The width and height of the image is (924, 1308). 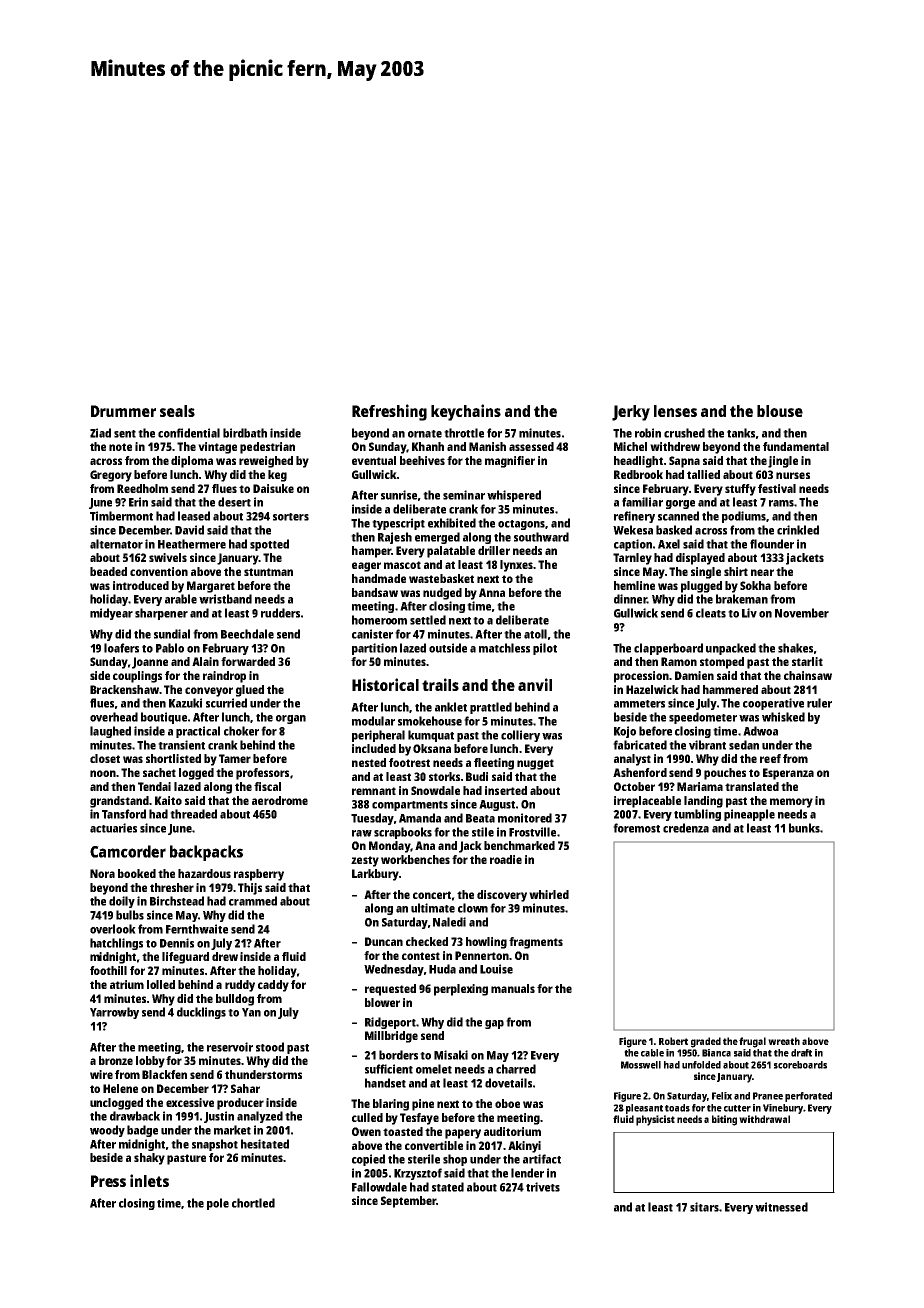 I want to click on beaded, so click(x=108, y=571).
